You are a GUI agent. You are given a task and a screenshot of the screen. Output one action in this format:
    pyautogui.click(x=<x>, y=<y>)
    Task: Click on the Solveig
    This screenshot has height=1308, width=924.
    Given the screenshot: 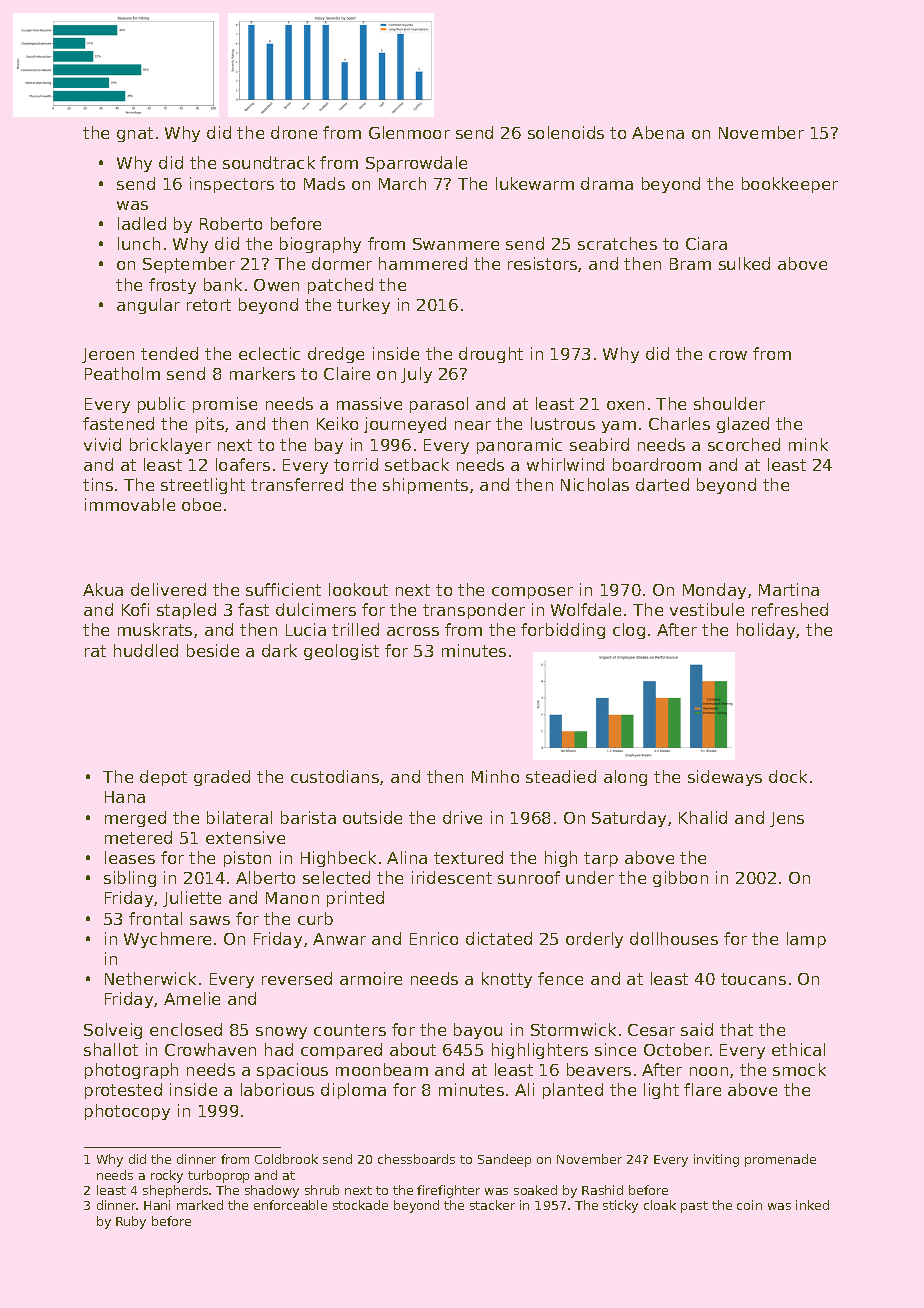 What is the action you would take?
    pyautogui.click(x=113, y=1031)
